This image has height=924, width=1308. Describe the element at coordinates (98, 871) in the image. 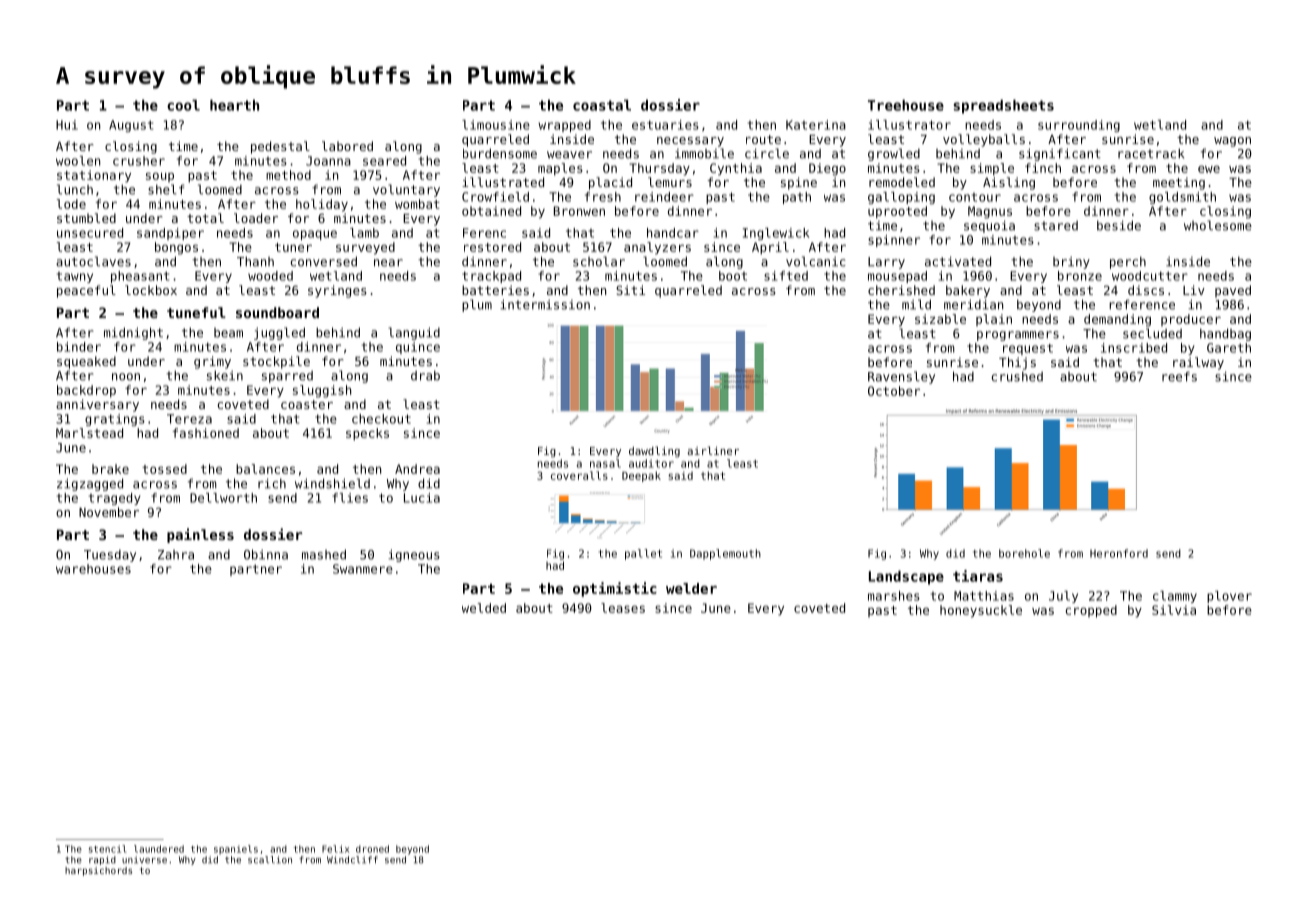

I see `harpsichords` at that location.
